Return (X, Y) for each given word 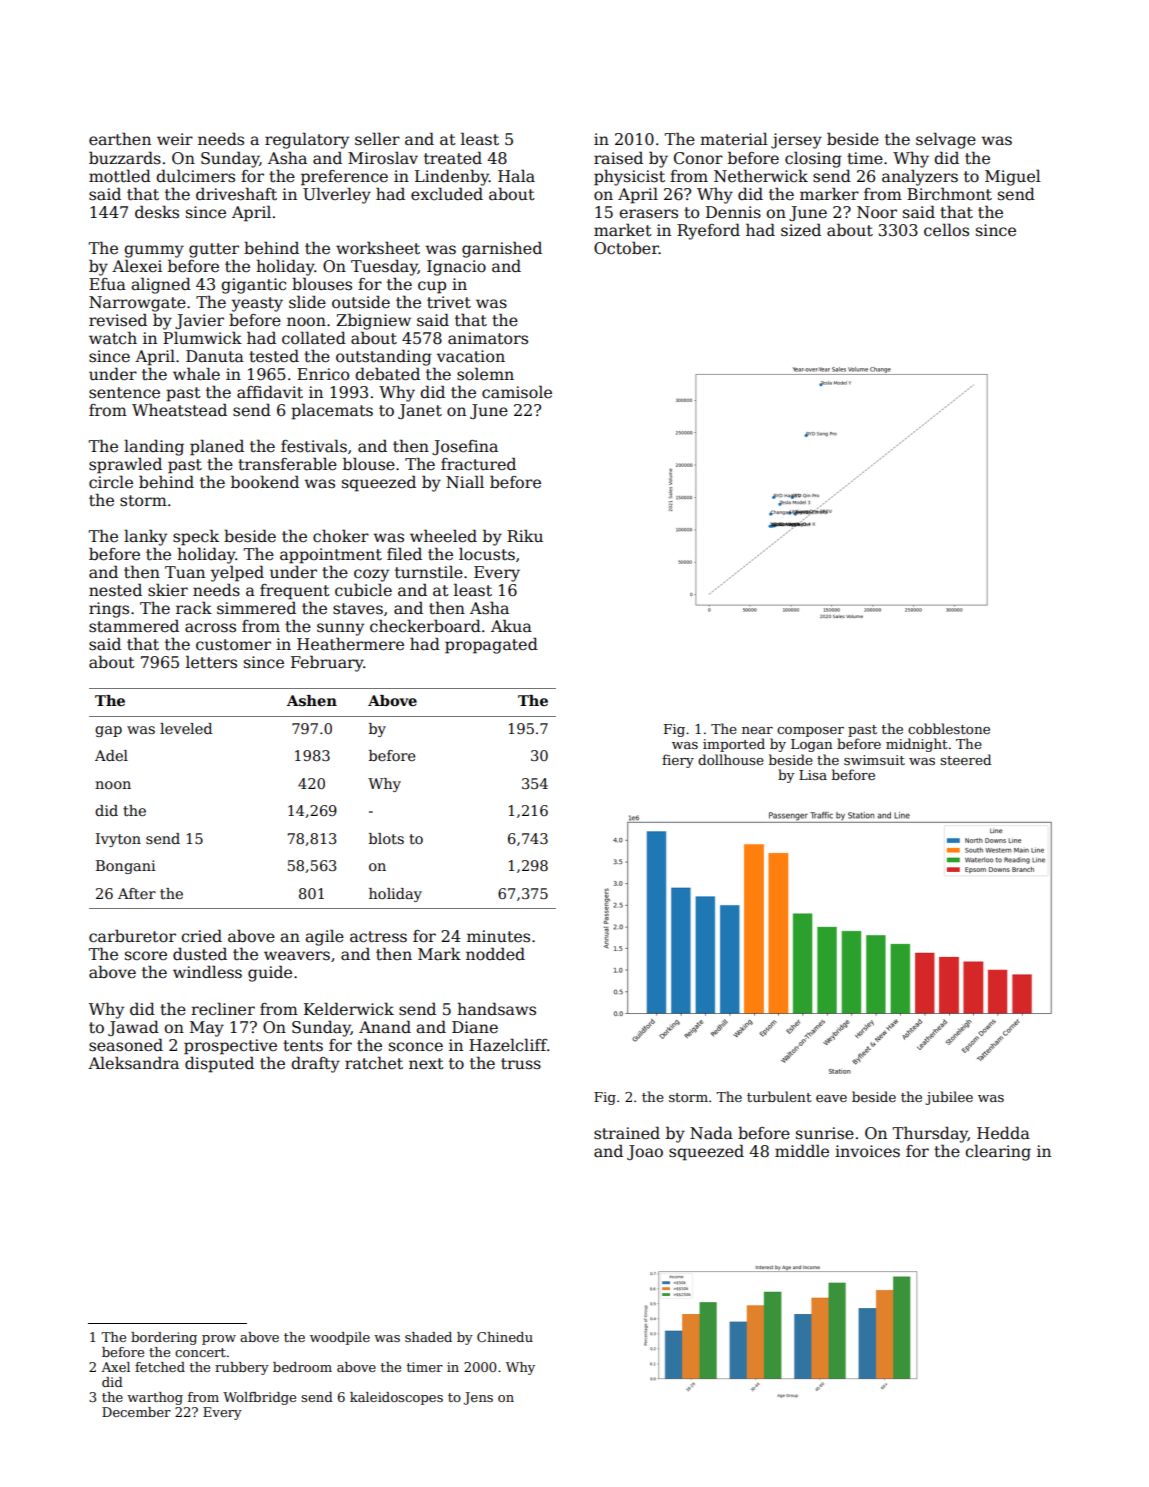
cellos (946, 229)
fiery (678, 761)
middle (802, 1150)
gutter (214, 250)
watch (113, 338)
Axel (115, 1367)
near (757, 730)
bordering (164, 1338)
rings (109, 610)
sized (801, 230)
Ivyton (118, 840)
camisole (517, 392)
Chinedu (505, 1337)
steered (965, 759)
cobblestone (949, 728)
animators (488, 338)
